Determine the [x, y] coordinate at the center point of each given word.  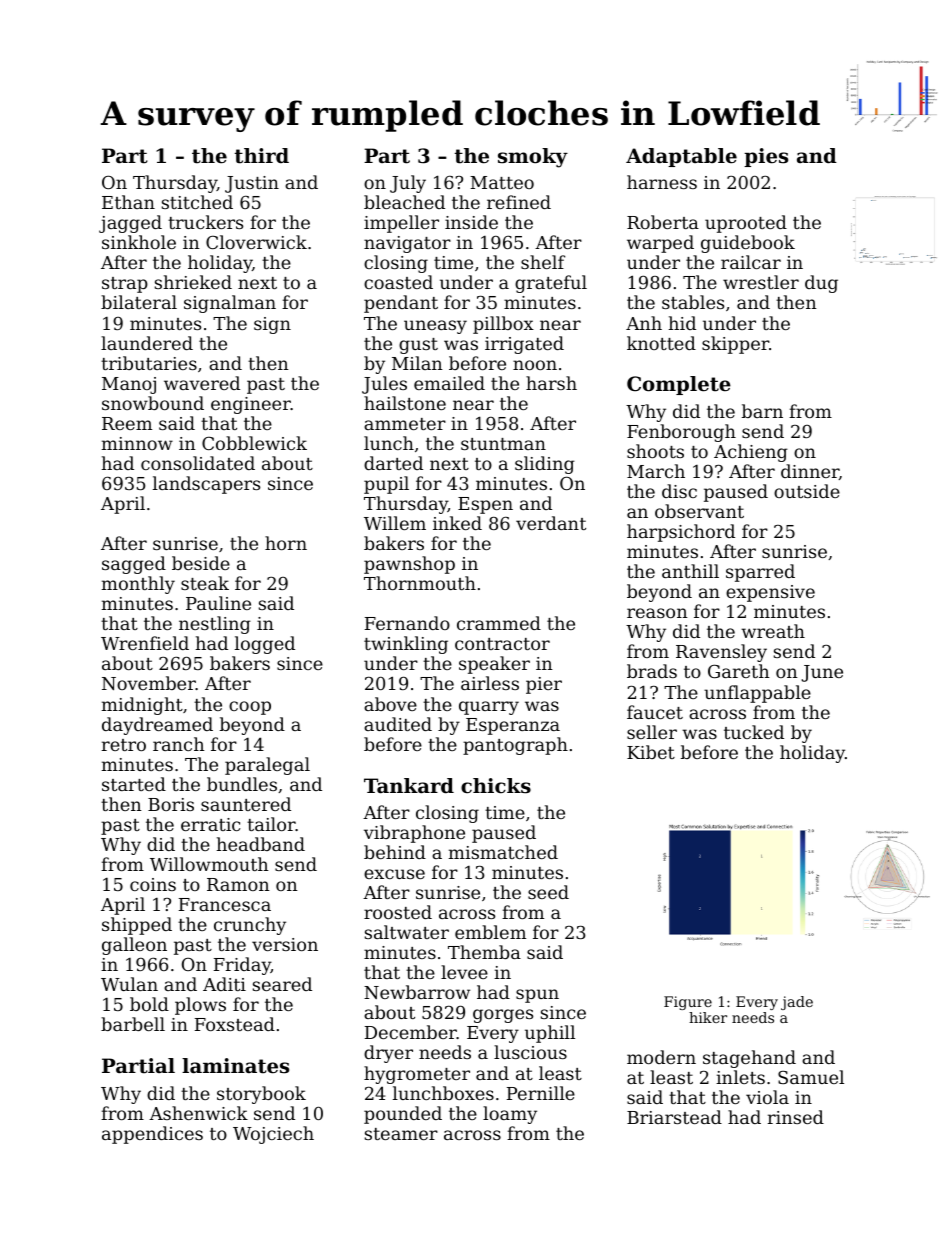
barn [762, 411]
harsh [551, 383]
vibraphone [414, 834]
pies [766, 157]
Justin [252, 184]
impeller [401, 224]
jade [797, 1003]
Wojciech [273, 1135]
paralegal [267, 766]
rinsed [796, 1117]
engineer [251, 405]
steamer [401, 1134]
